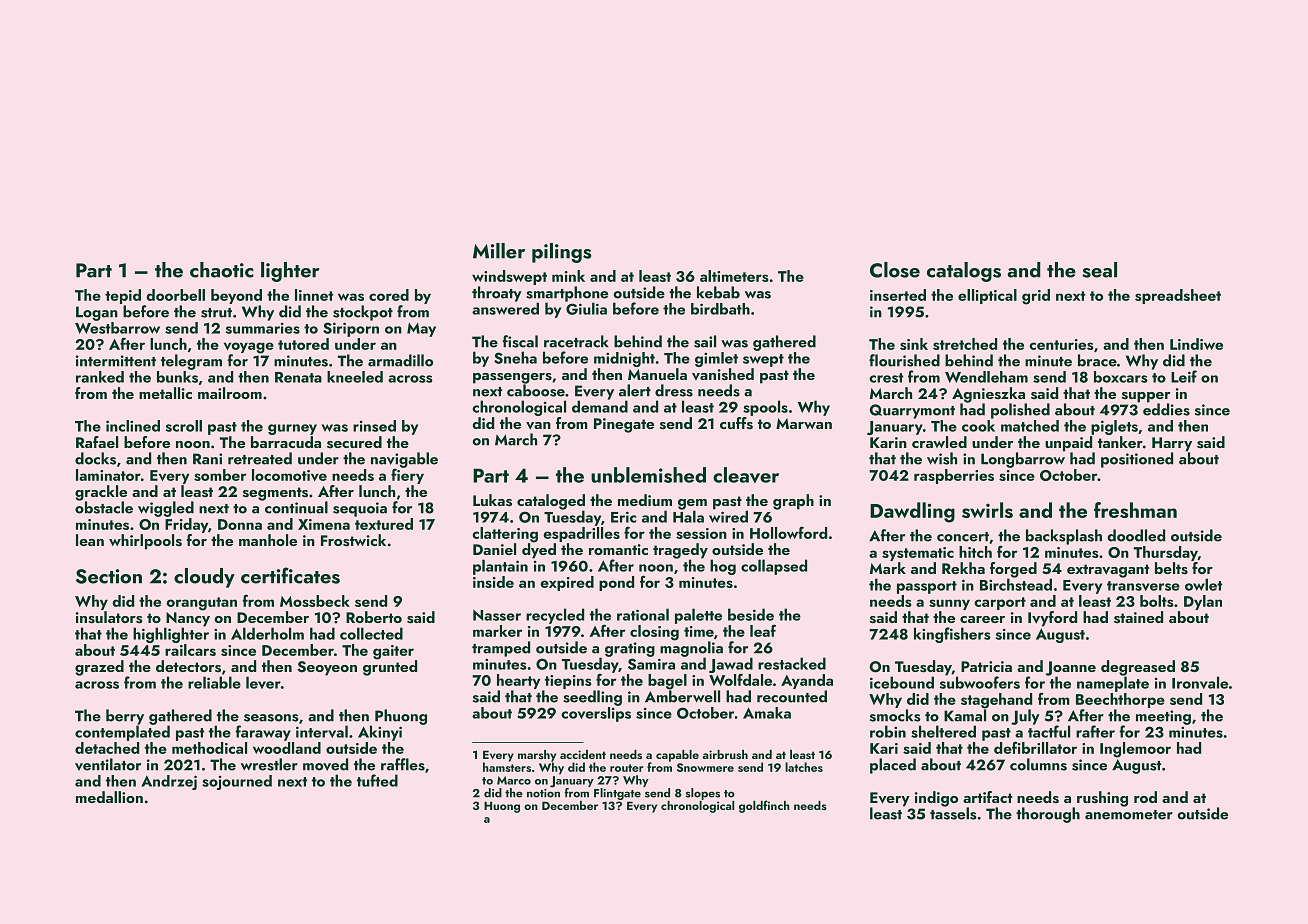  I want to click on pilings, so click(561, 253).
